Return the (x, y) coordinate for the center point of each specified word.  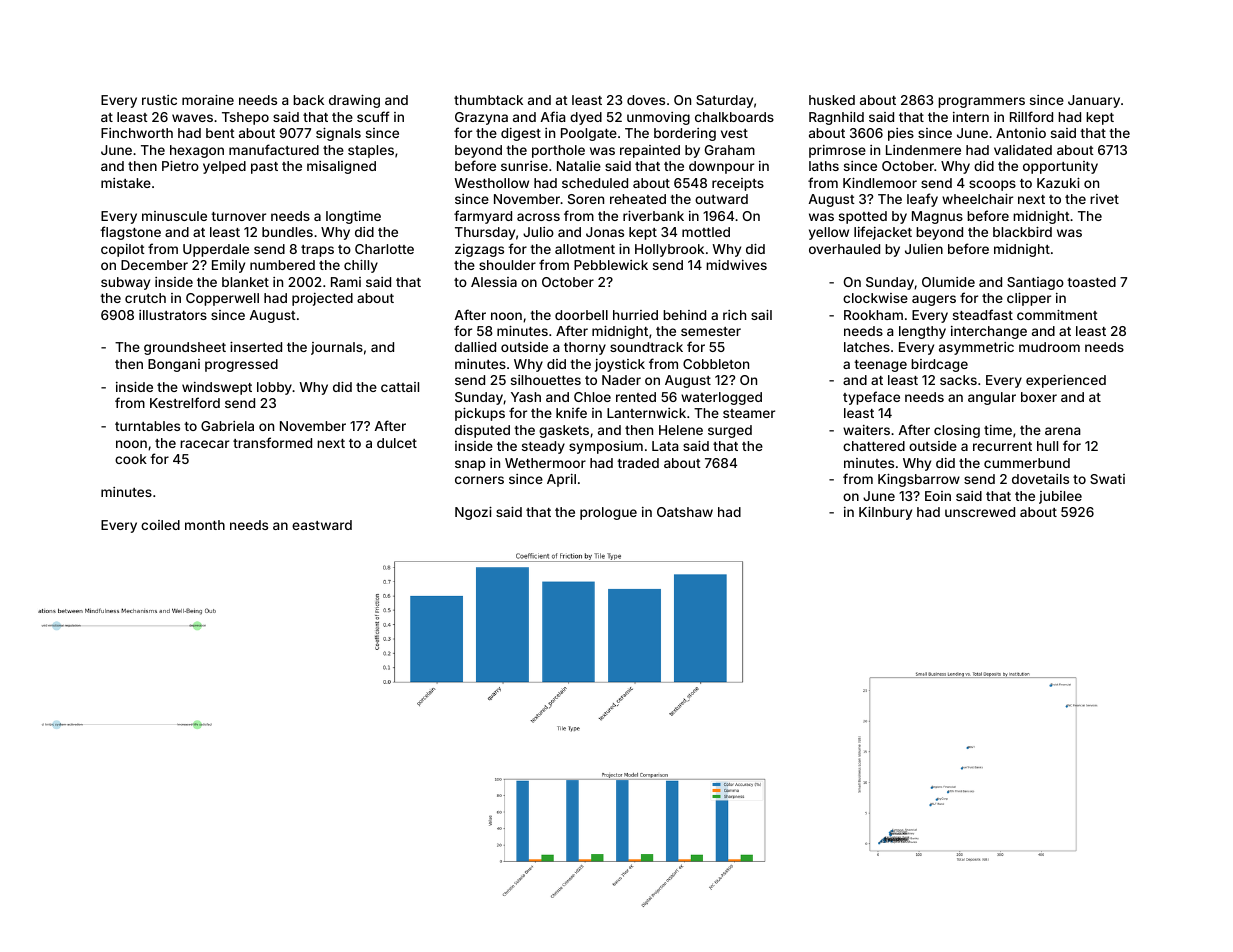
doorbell (581, 315)
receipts (738, 184)
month (205, 525)
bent (220, 133)
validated (1023, 150)
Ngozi (473, 513)
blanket (245, 282)
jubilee (1060, 497)
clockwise (875, 298)
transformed (272, 442)
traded (638, 463)
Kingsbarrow (919, 480)
